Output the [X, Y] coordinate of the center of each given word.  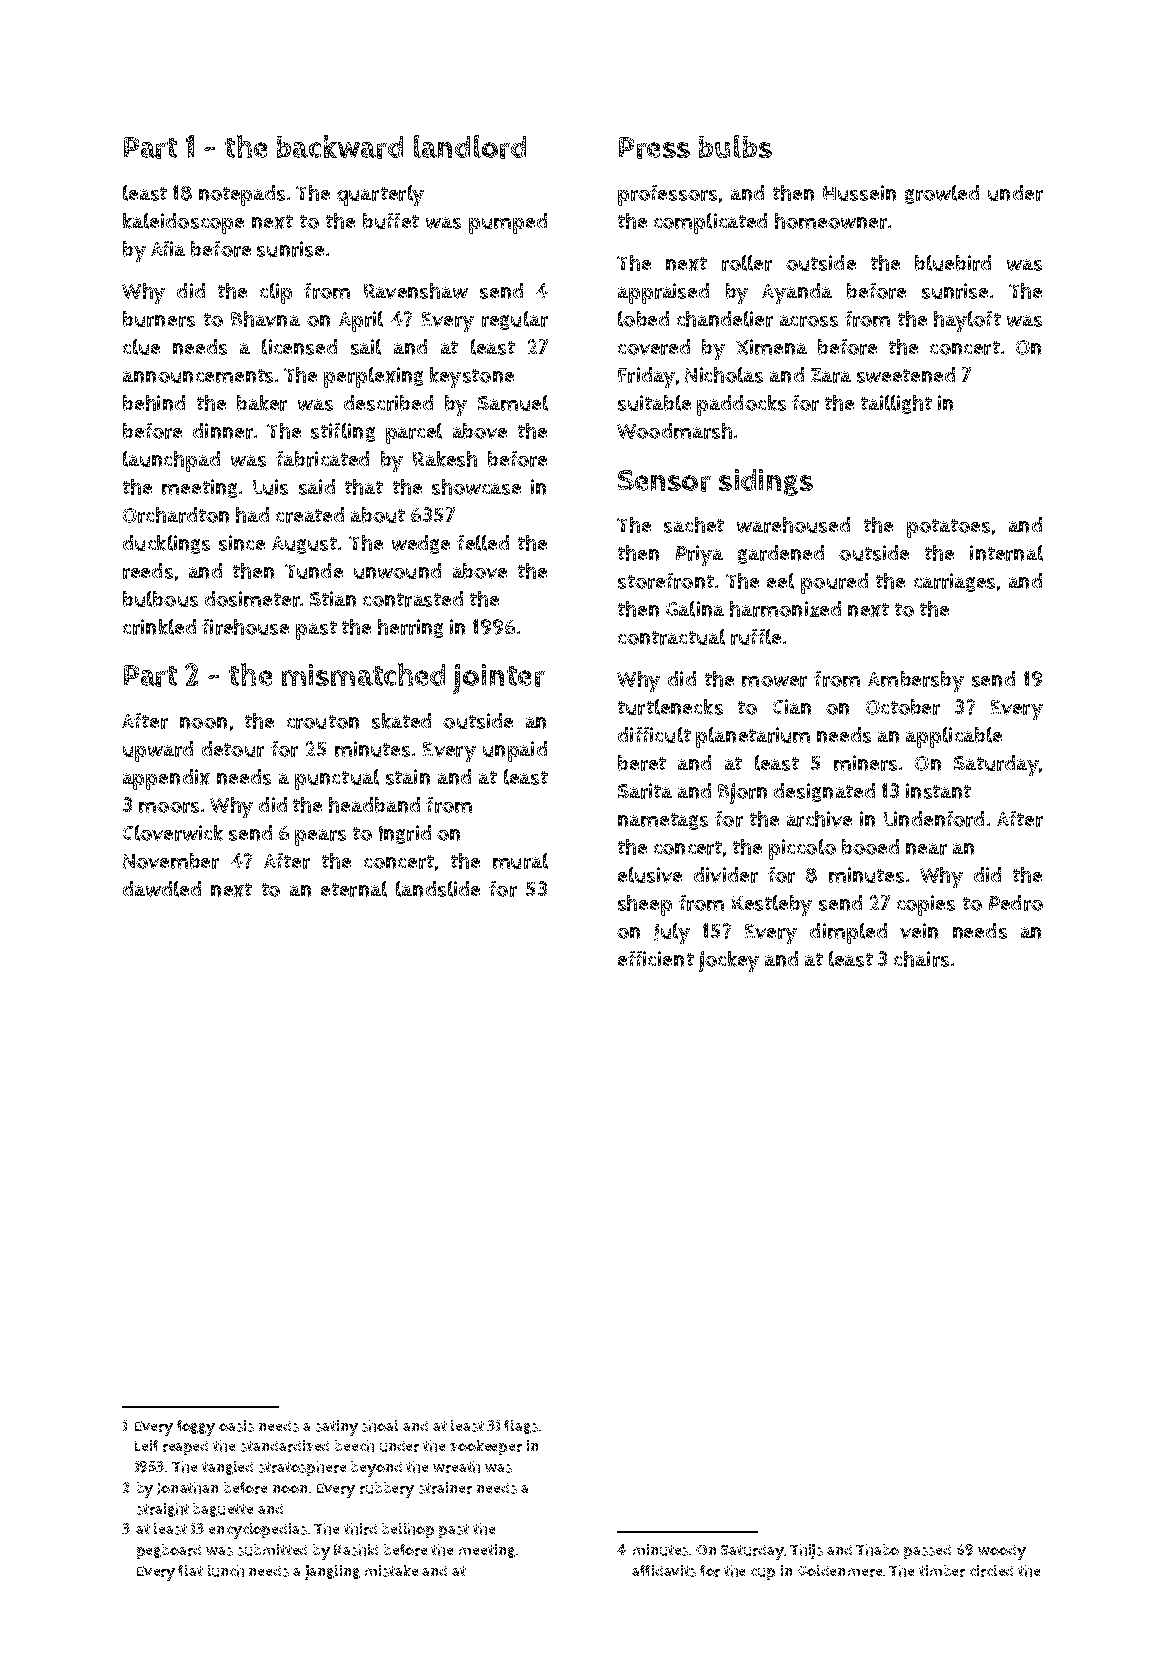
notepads [242, 195]
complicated [710, 223]
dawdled [162, 889]
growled [942, 194]
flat [190, 1570]
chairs [921, 959]
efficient [656, 959]
